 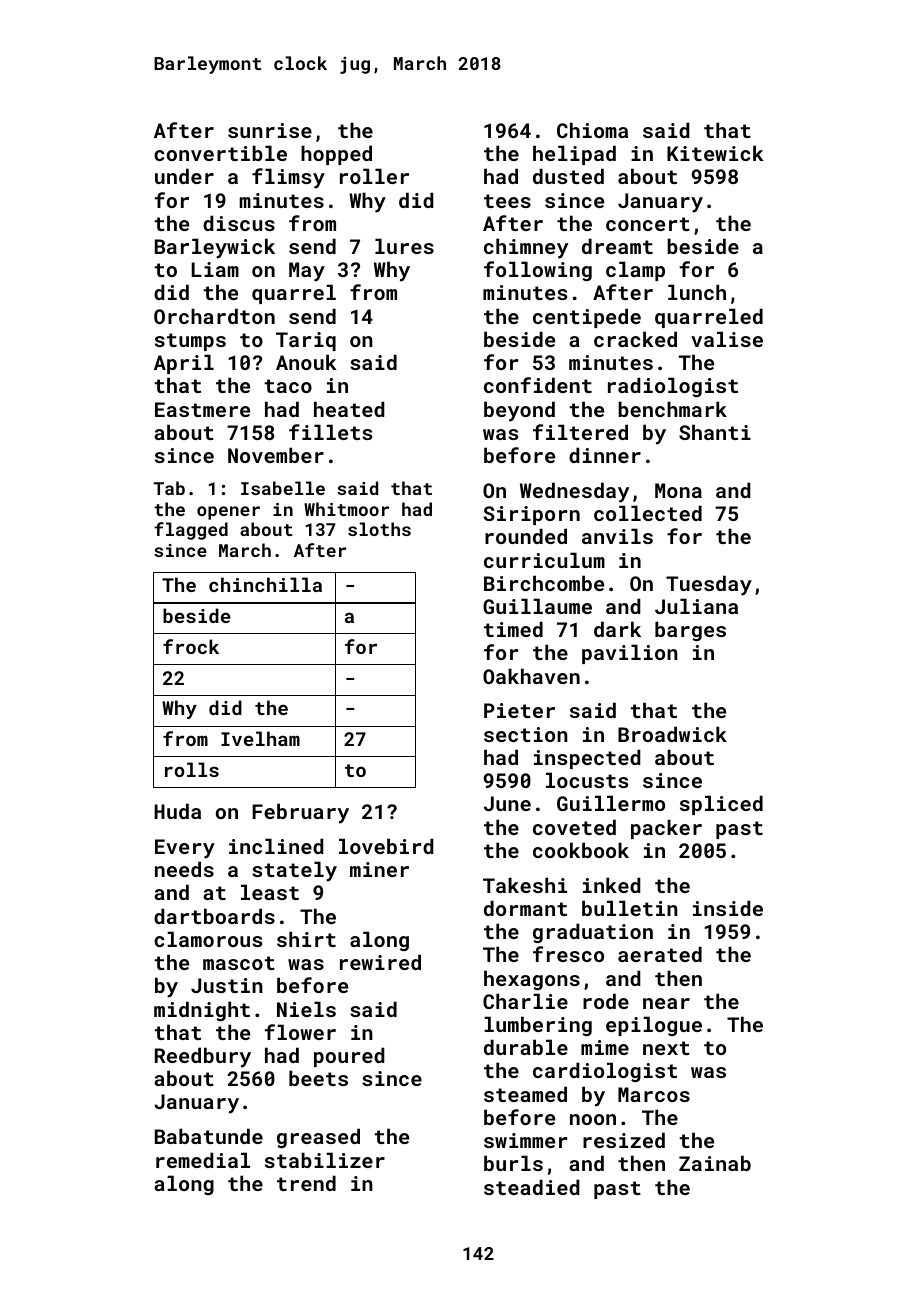 What do you see at coordinates (574, 492) in the image?
I see `Wednesday` at bounding box center [574, 492].
